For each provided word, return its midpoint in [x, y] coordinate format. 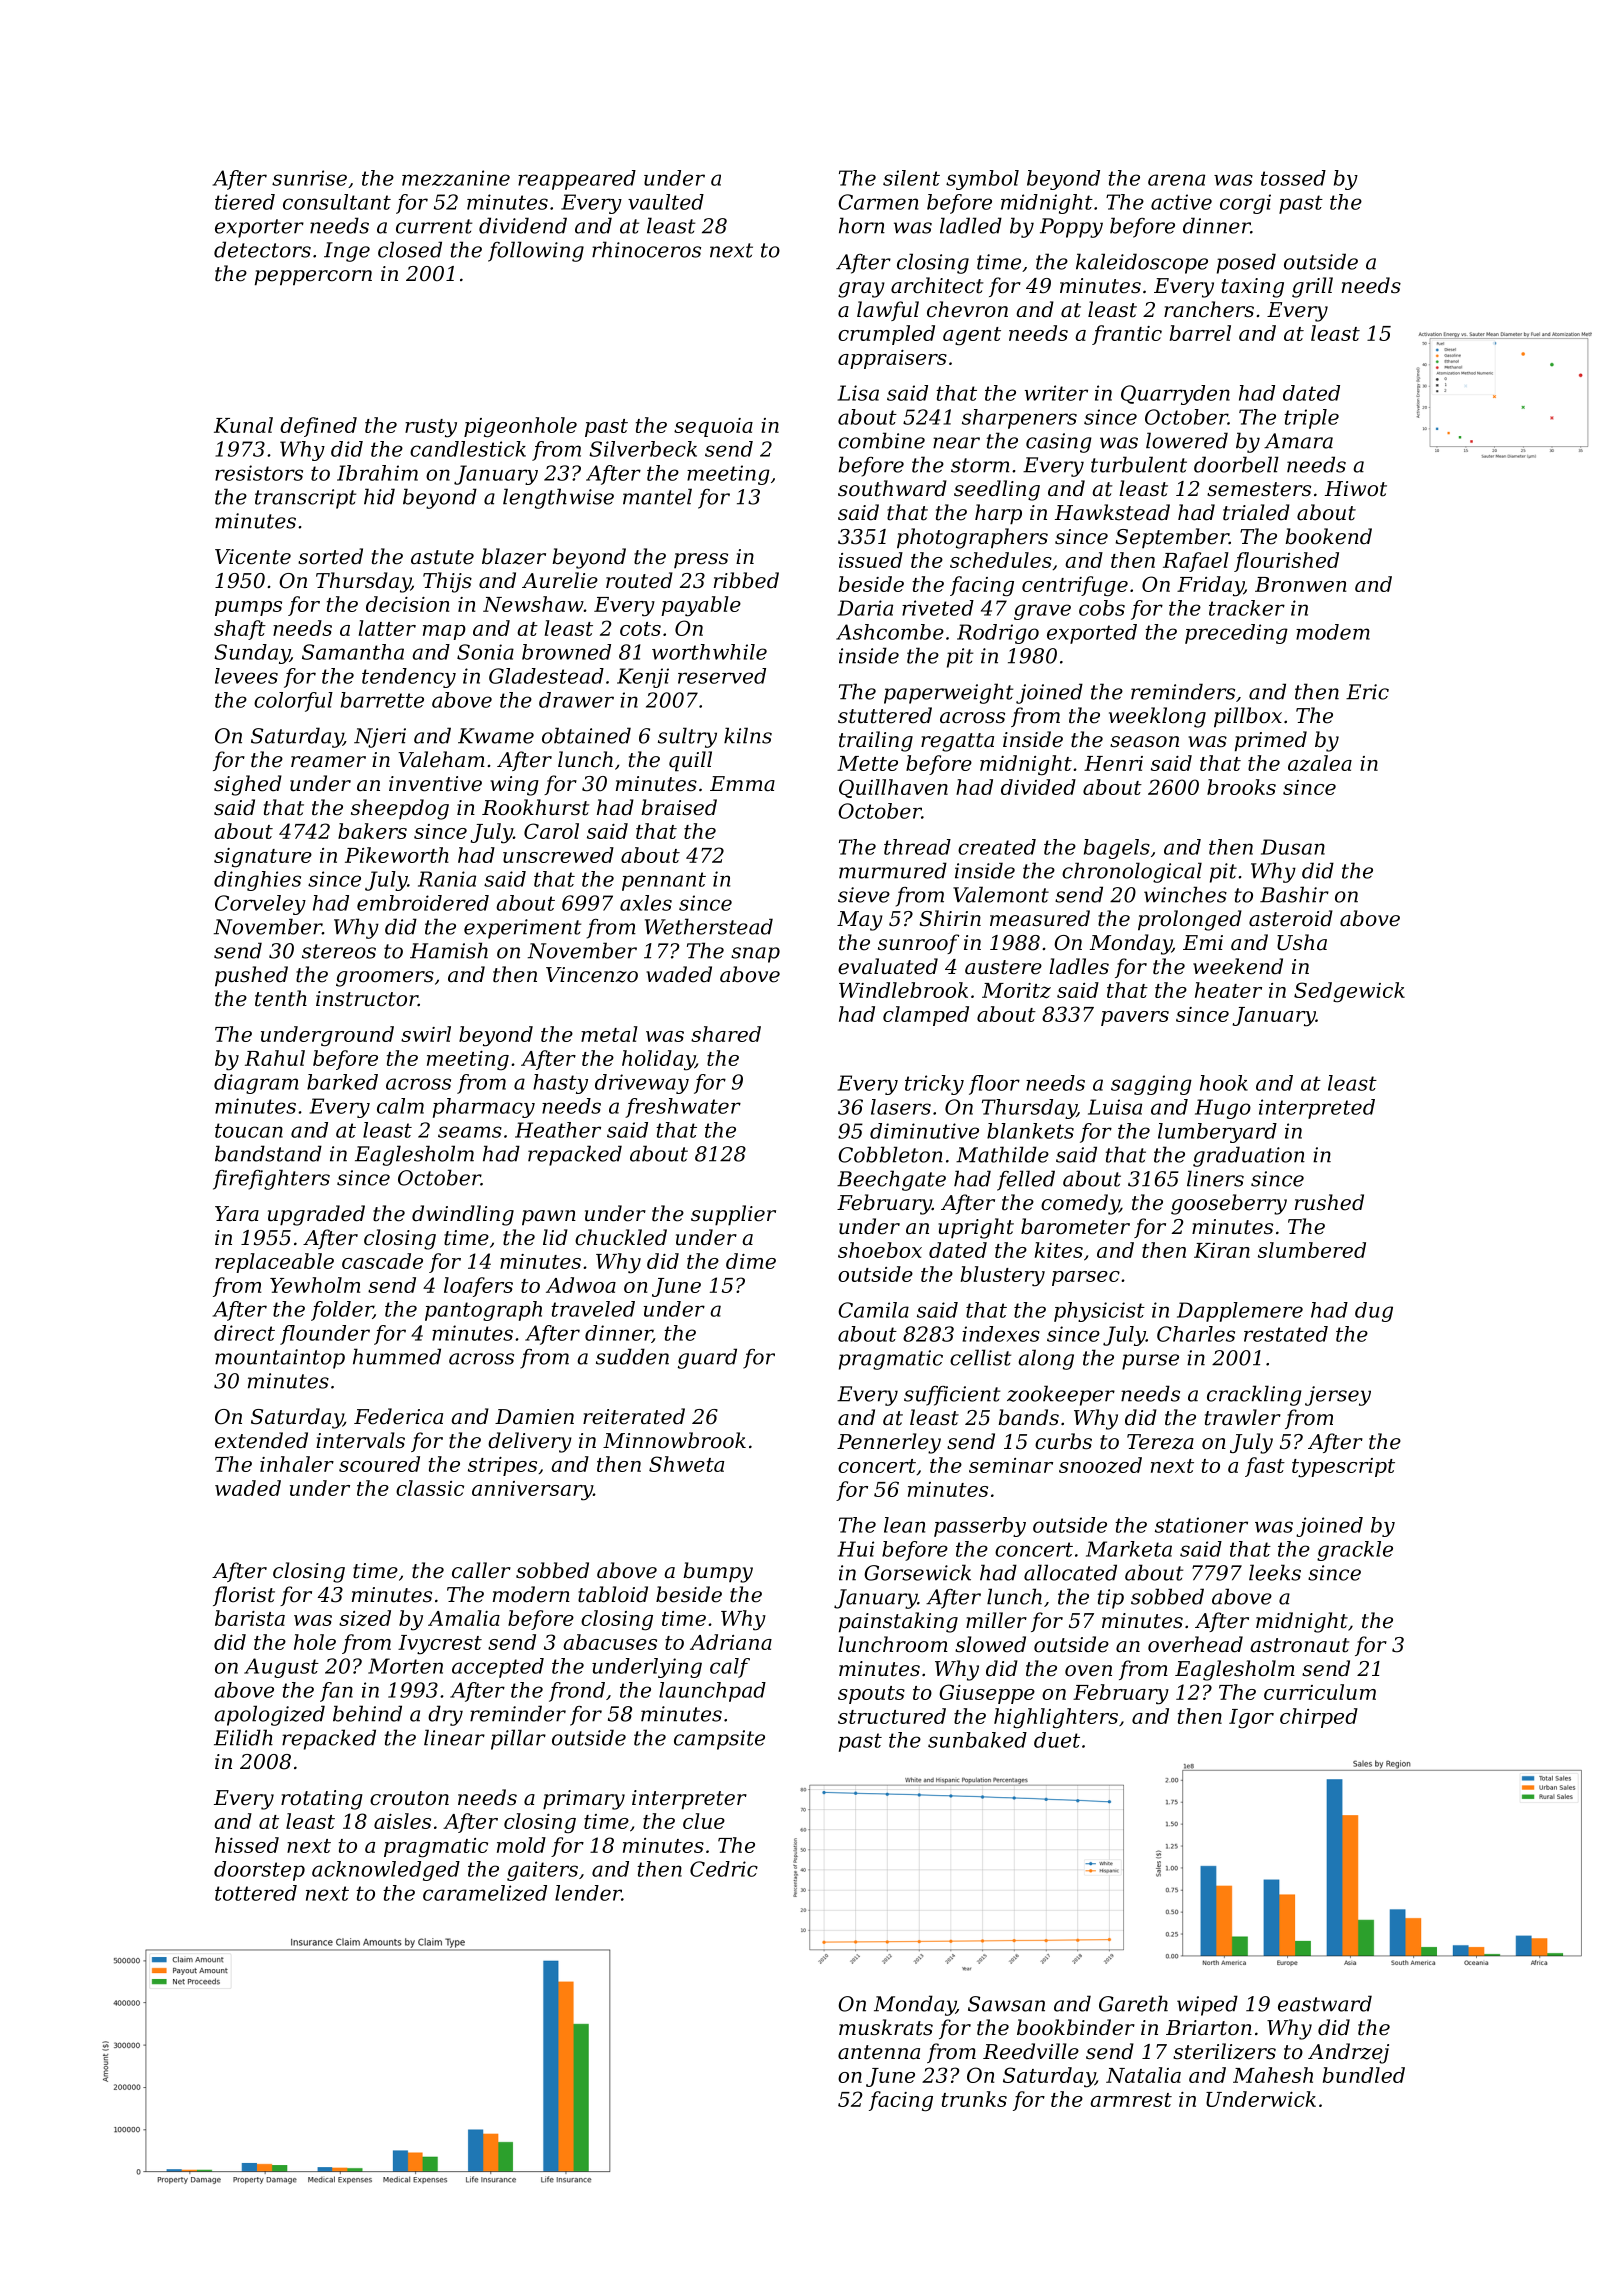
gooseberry [1229, 1204]
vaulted [666, 202]
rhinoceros [646, 249]
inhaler [297, 1464]
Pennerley [889, 1443]
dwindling [463, 1215]
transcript [305, 499]
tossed [1293, 178]
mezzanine [456, 178]
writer [1056, 393]
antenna [879, 2052]
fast [1265, 1467]
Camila [873, 1310]
